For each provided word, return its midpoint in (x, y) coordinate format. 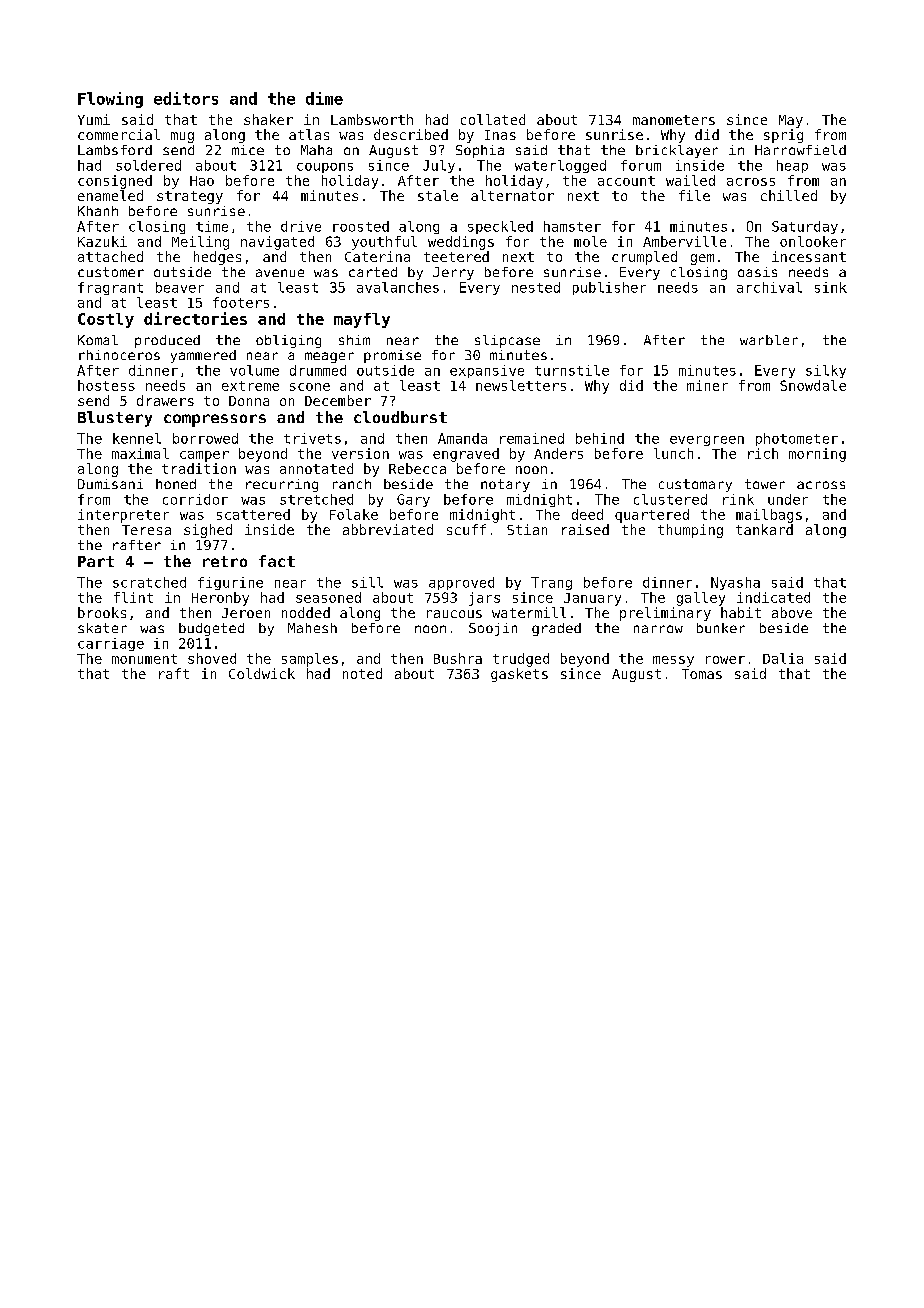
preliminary (665, 614)
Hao (202, 181)
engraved (466, 455)
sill (367, 582)
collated (493, 119)
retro (225, 561)
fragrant (110, 288)
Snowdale (813, 385)
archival (769, 287)
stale (438, 195)
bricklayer (677, 151)
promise (392, 356)
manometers (674, 120)
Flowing (110, 100)
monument (144, 659)
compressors (215, 420)
